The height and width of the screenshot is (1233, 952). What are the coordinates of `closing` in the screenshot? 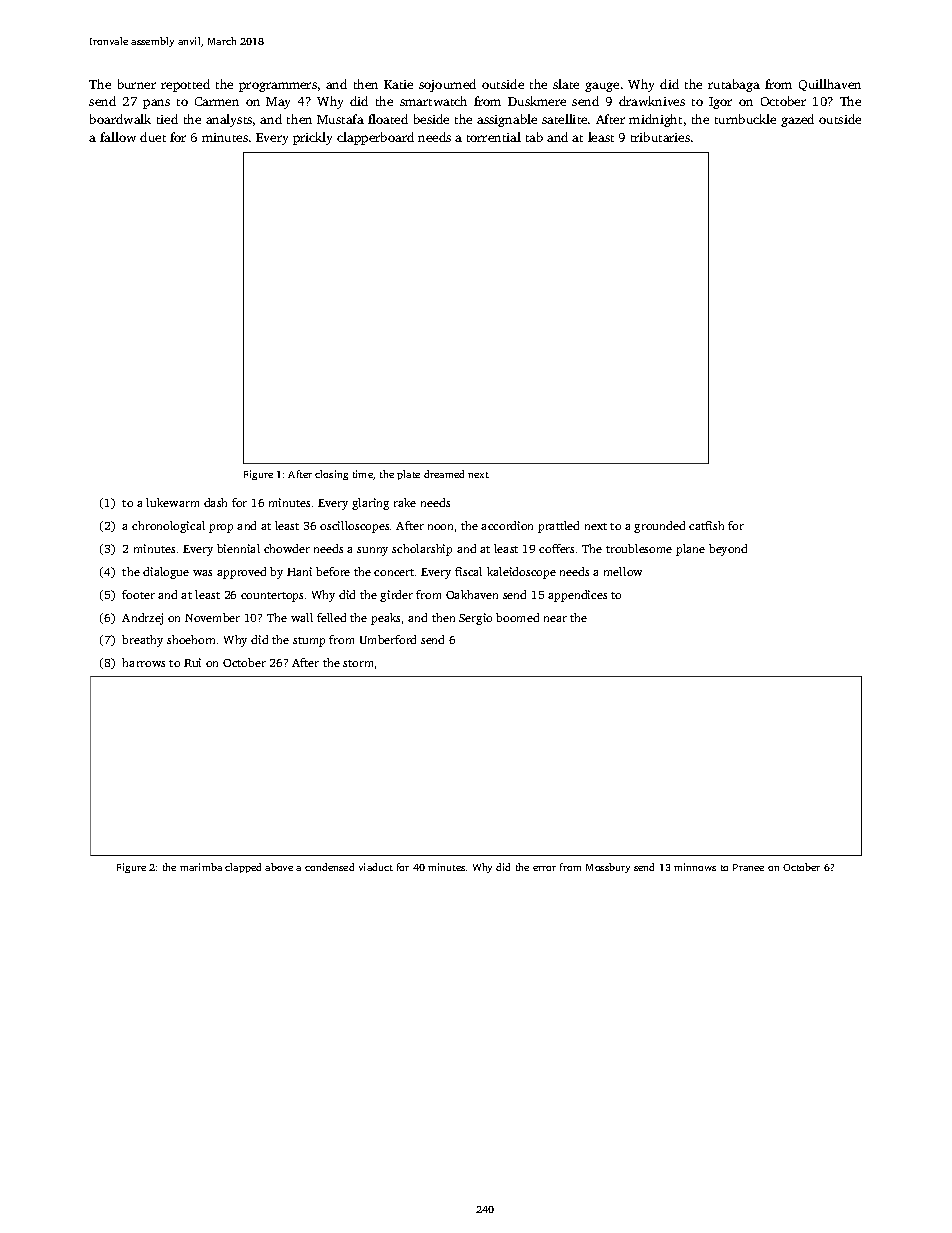 It's located at (331, 475).
